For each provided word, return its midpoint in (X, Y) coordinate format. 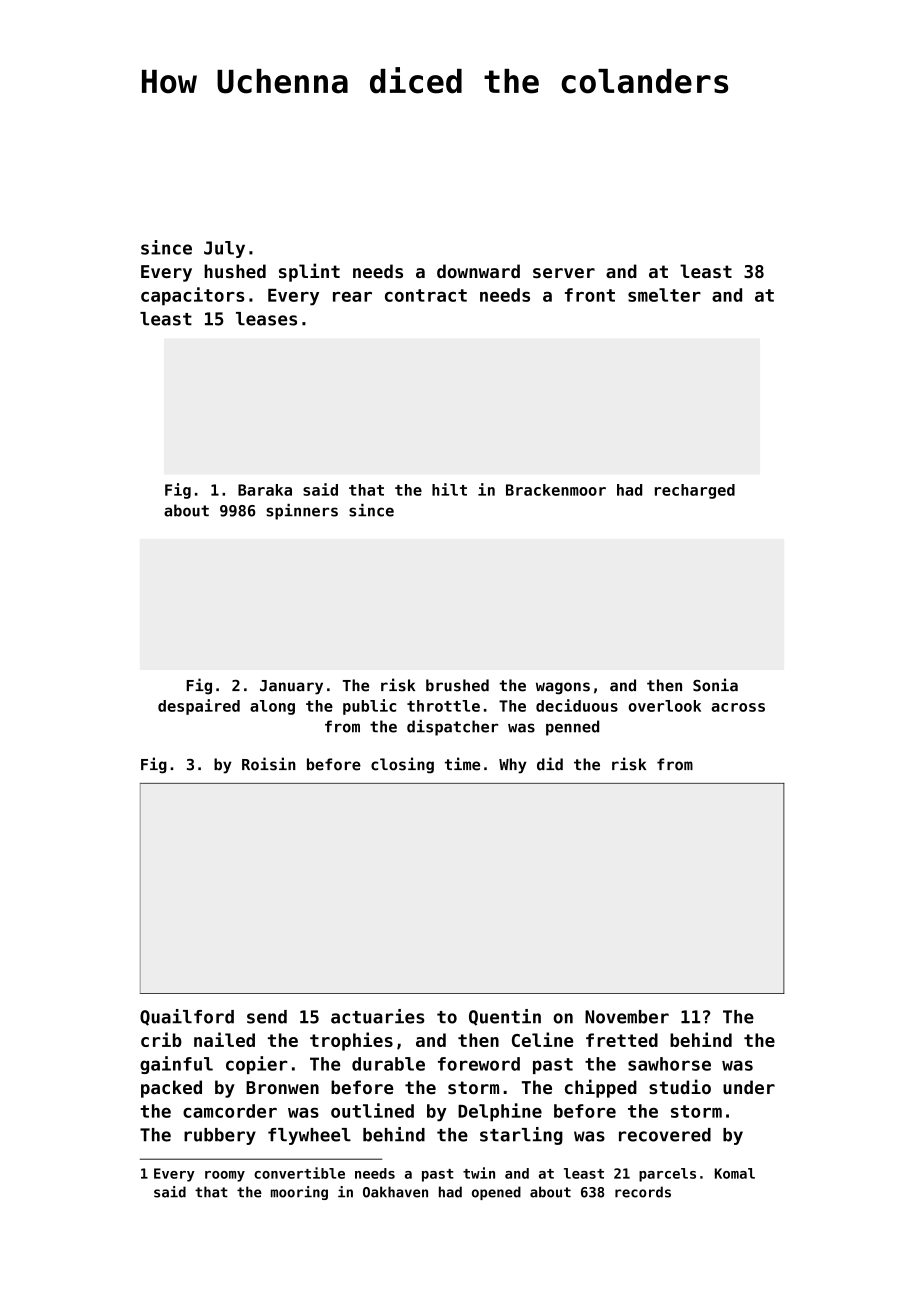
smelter (664, 295)
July (224, 249)
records (643, 1192)
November (627, 1017)
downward (478, 271)
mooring (299, 1193)
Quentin (505, 1017)
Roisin (269, 764)
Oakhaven (395, 1192)
